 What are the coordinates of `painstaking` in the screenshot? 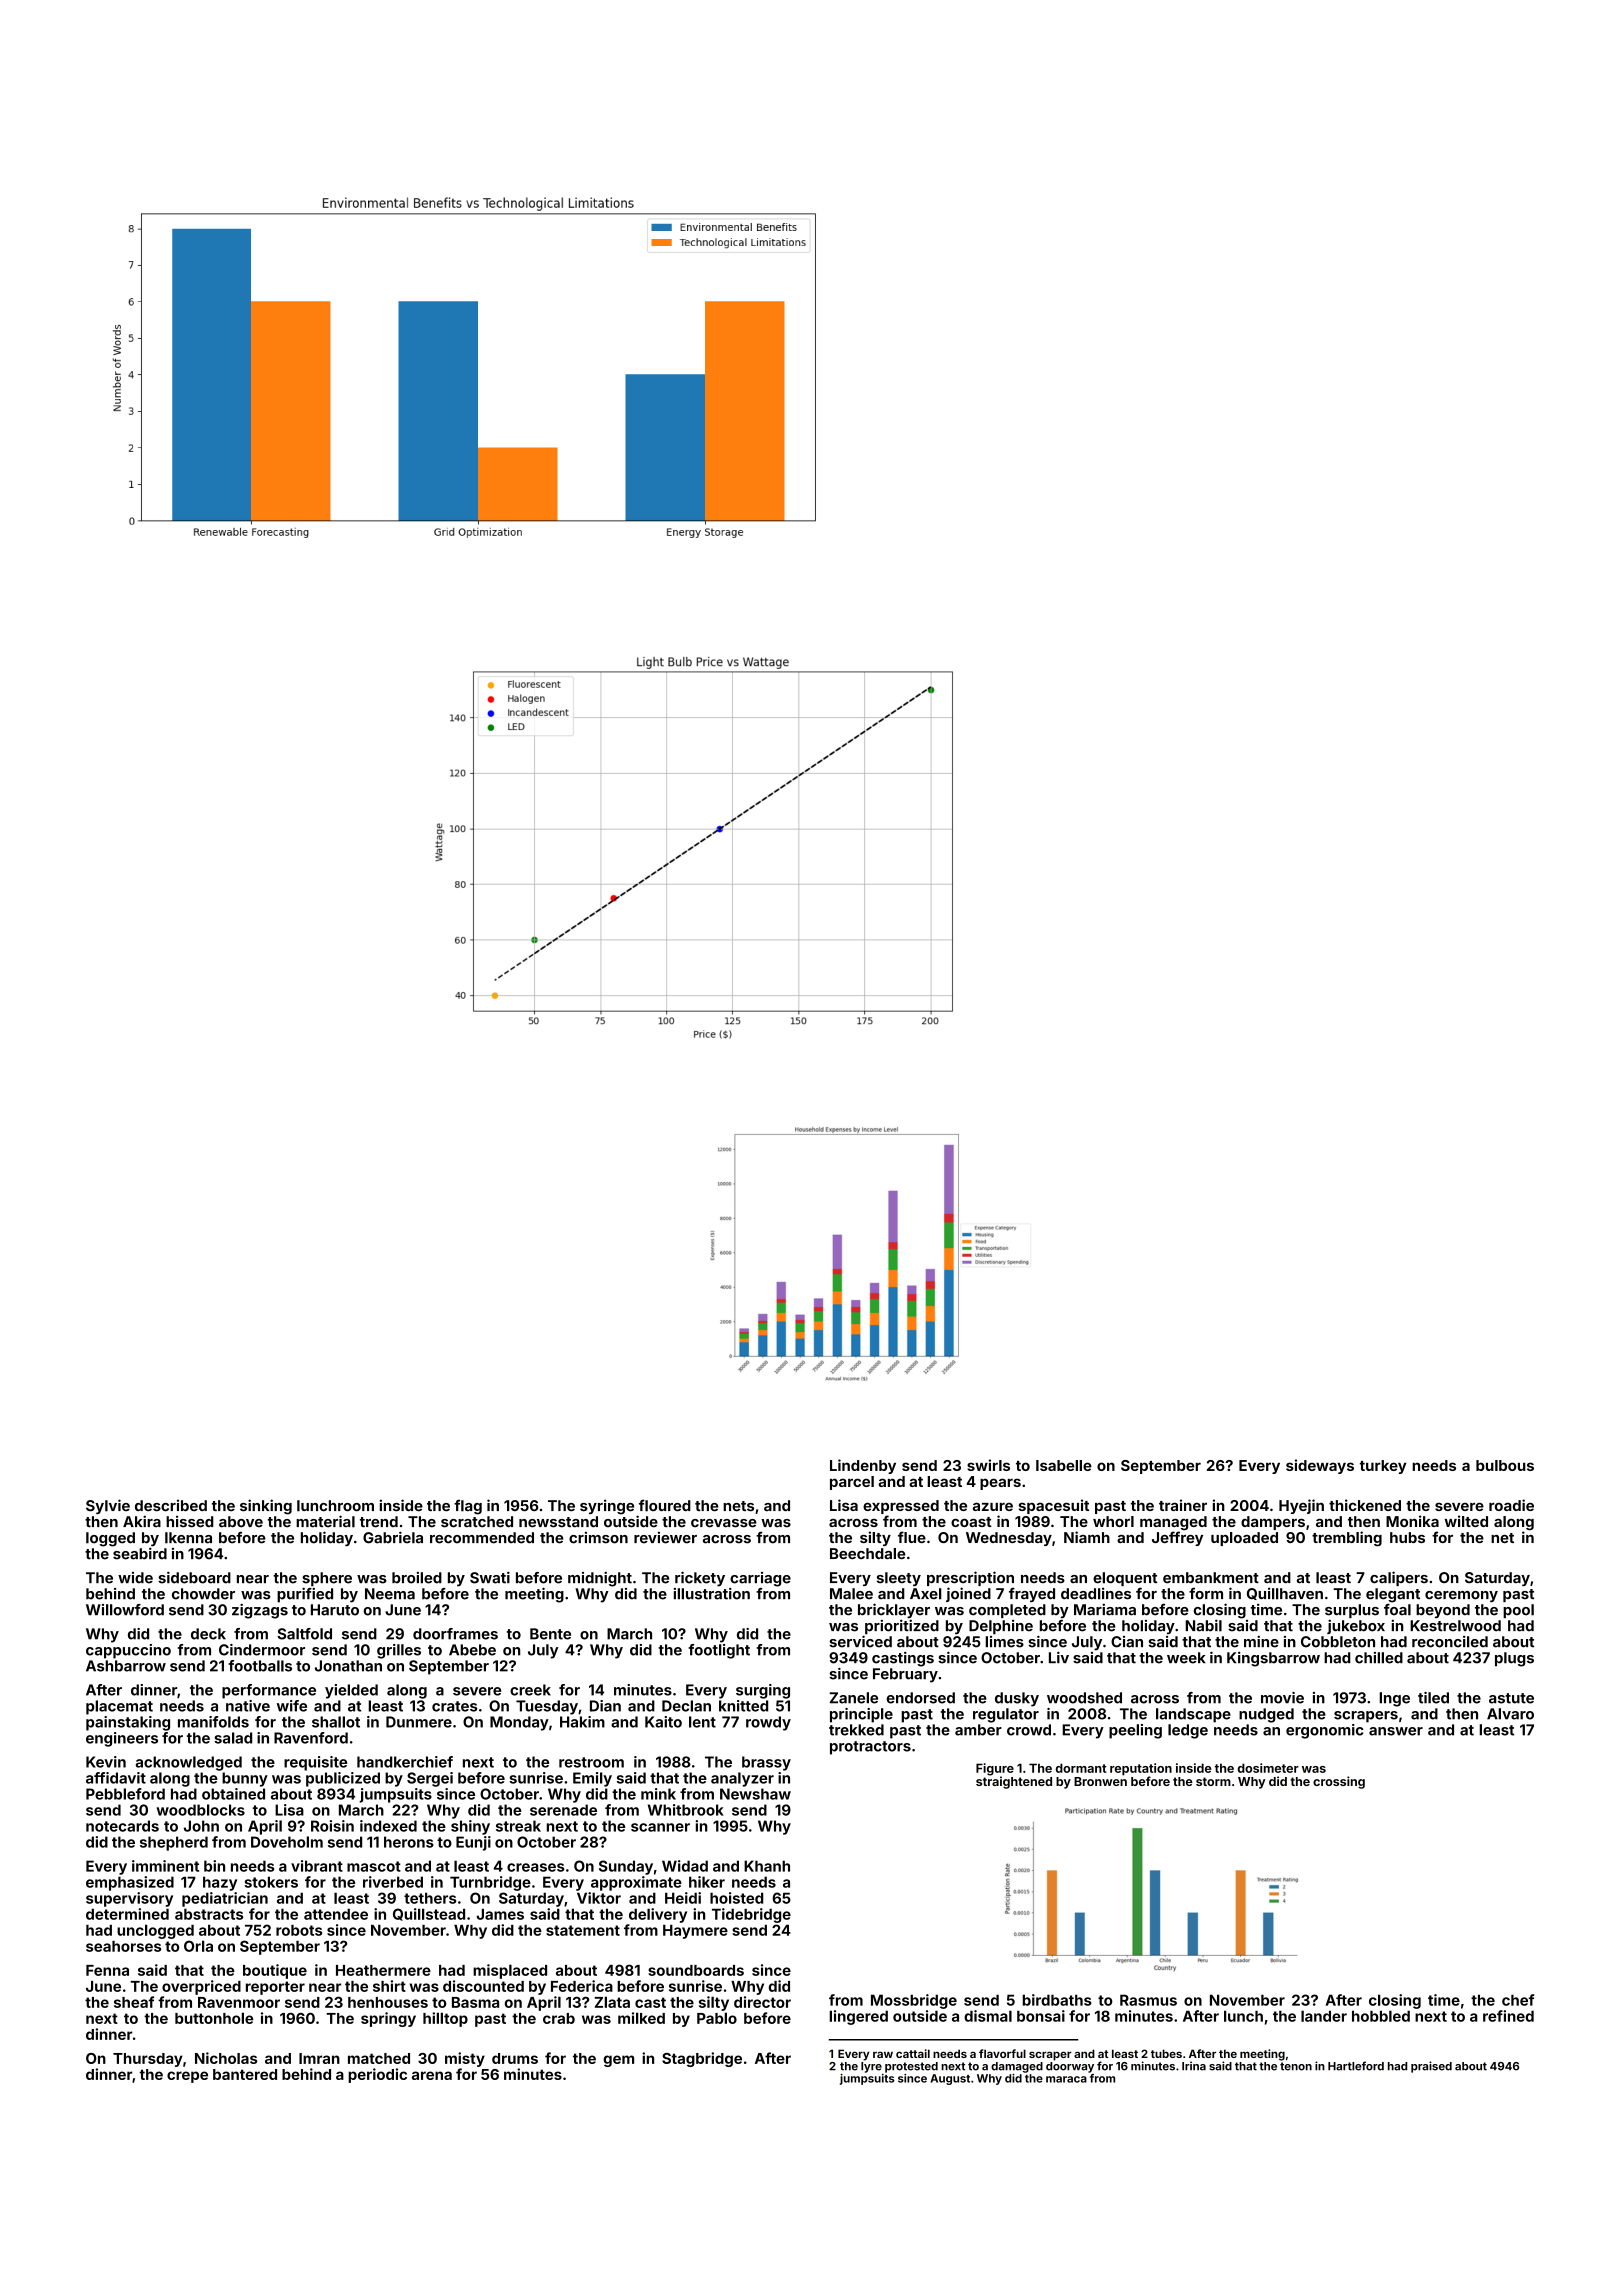 It's located at (128, 1723).
